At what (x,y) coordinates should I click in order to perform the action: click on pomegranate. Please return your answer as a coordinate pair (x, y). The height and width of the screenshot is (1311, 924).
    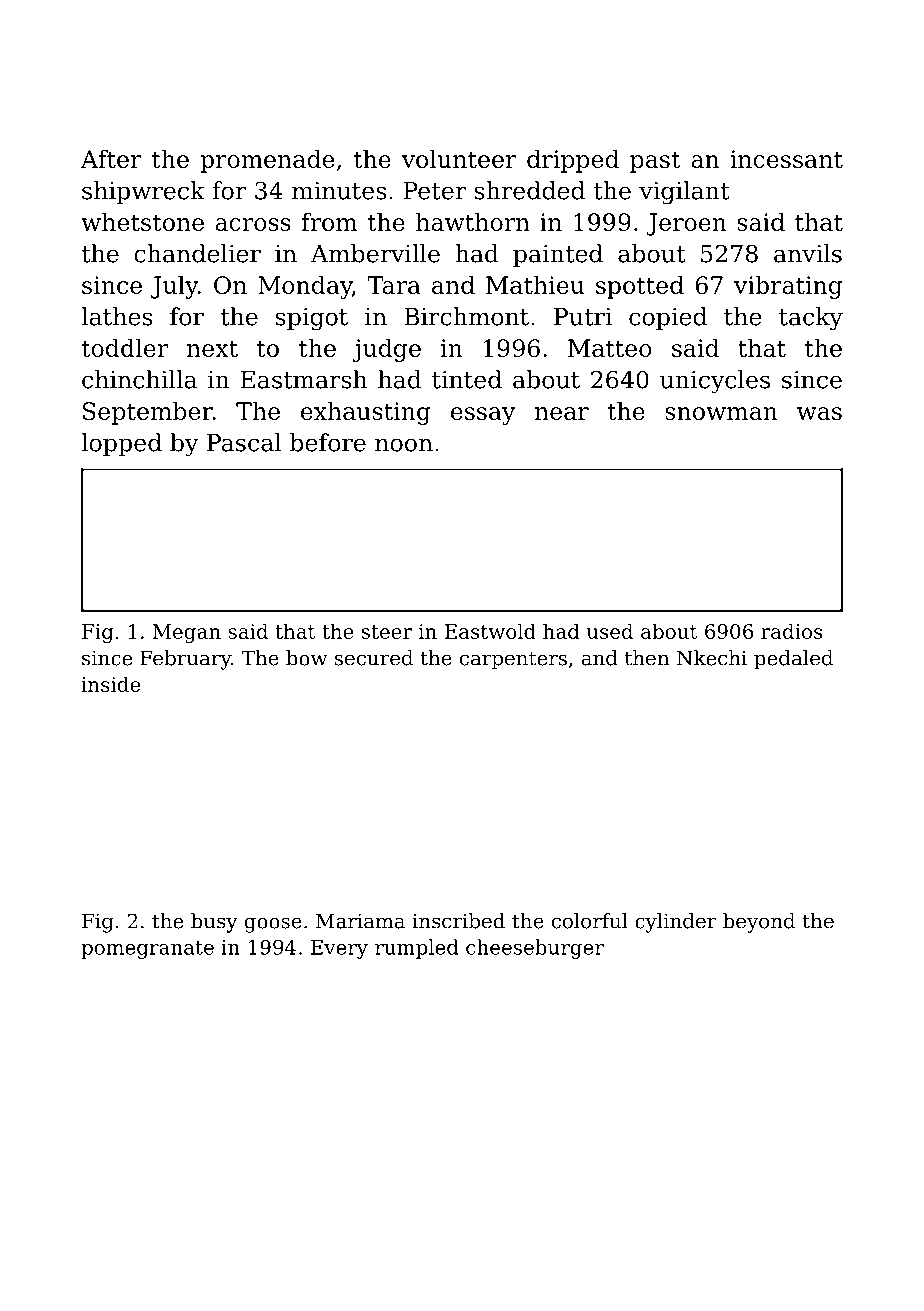
    Looking at the image, I should click on (147, 950).
